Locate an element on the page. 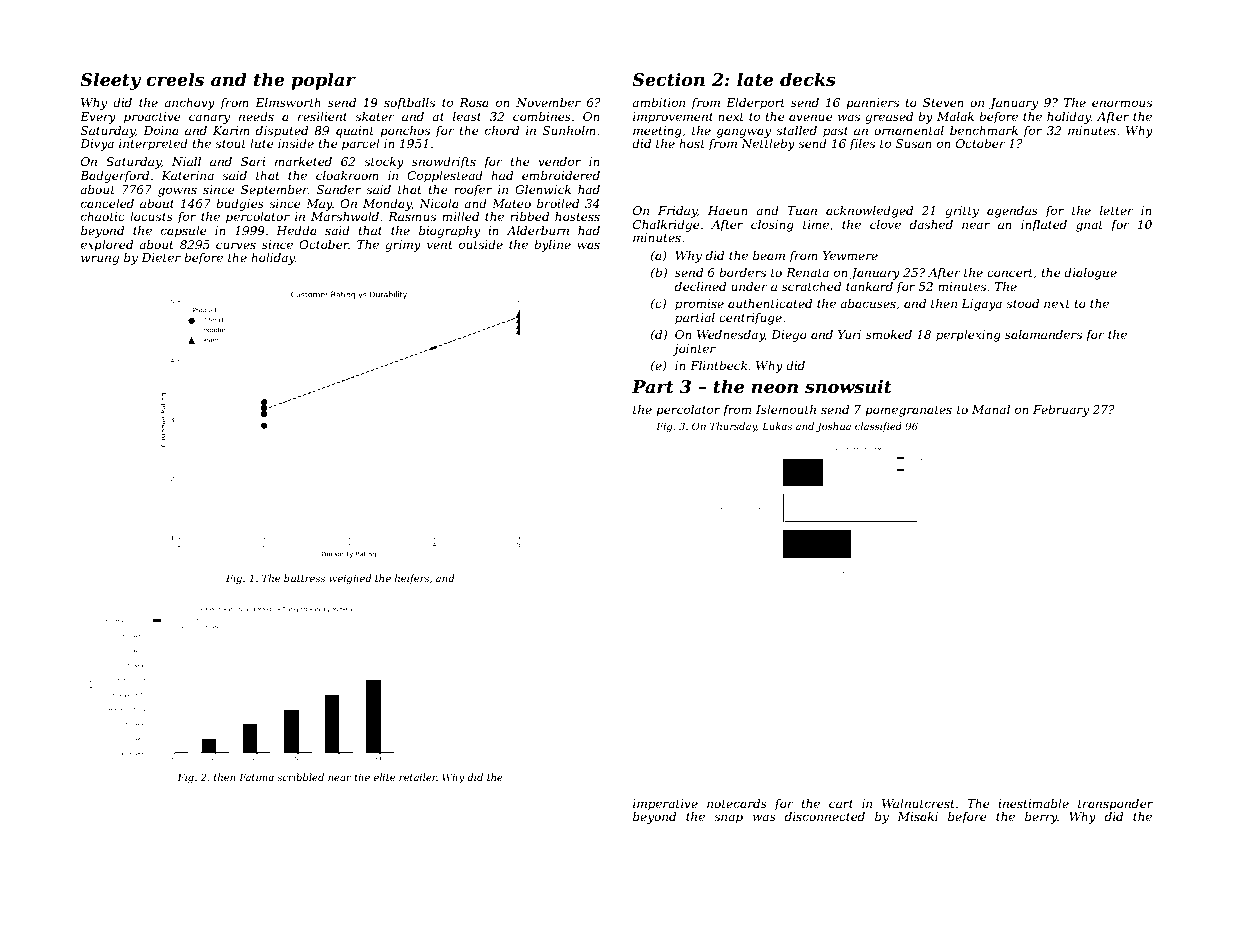  Alderburn is located at coordinates (538, 230).
